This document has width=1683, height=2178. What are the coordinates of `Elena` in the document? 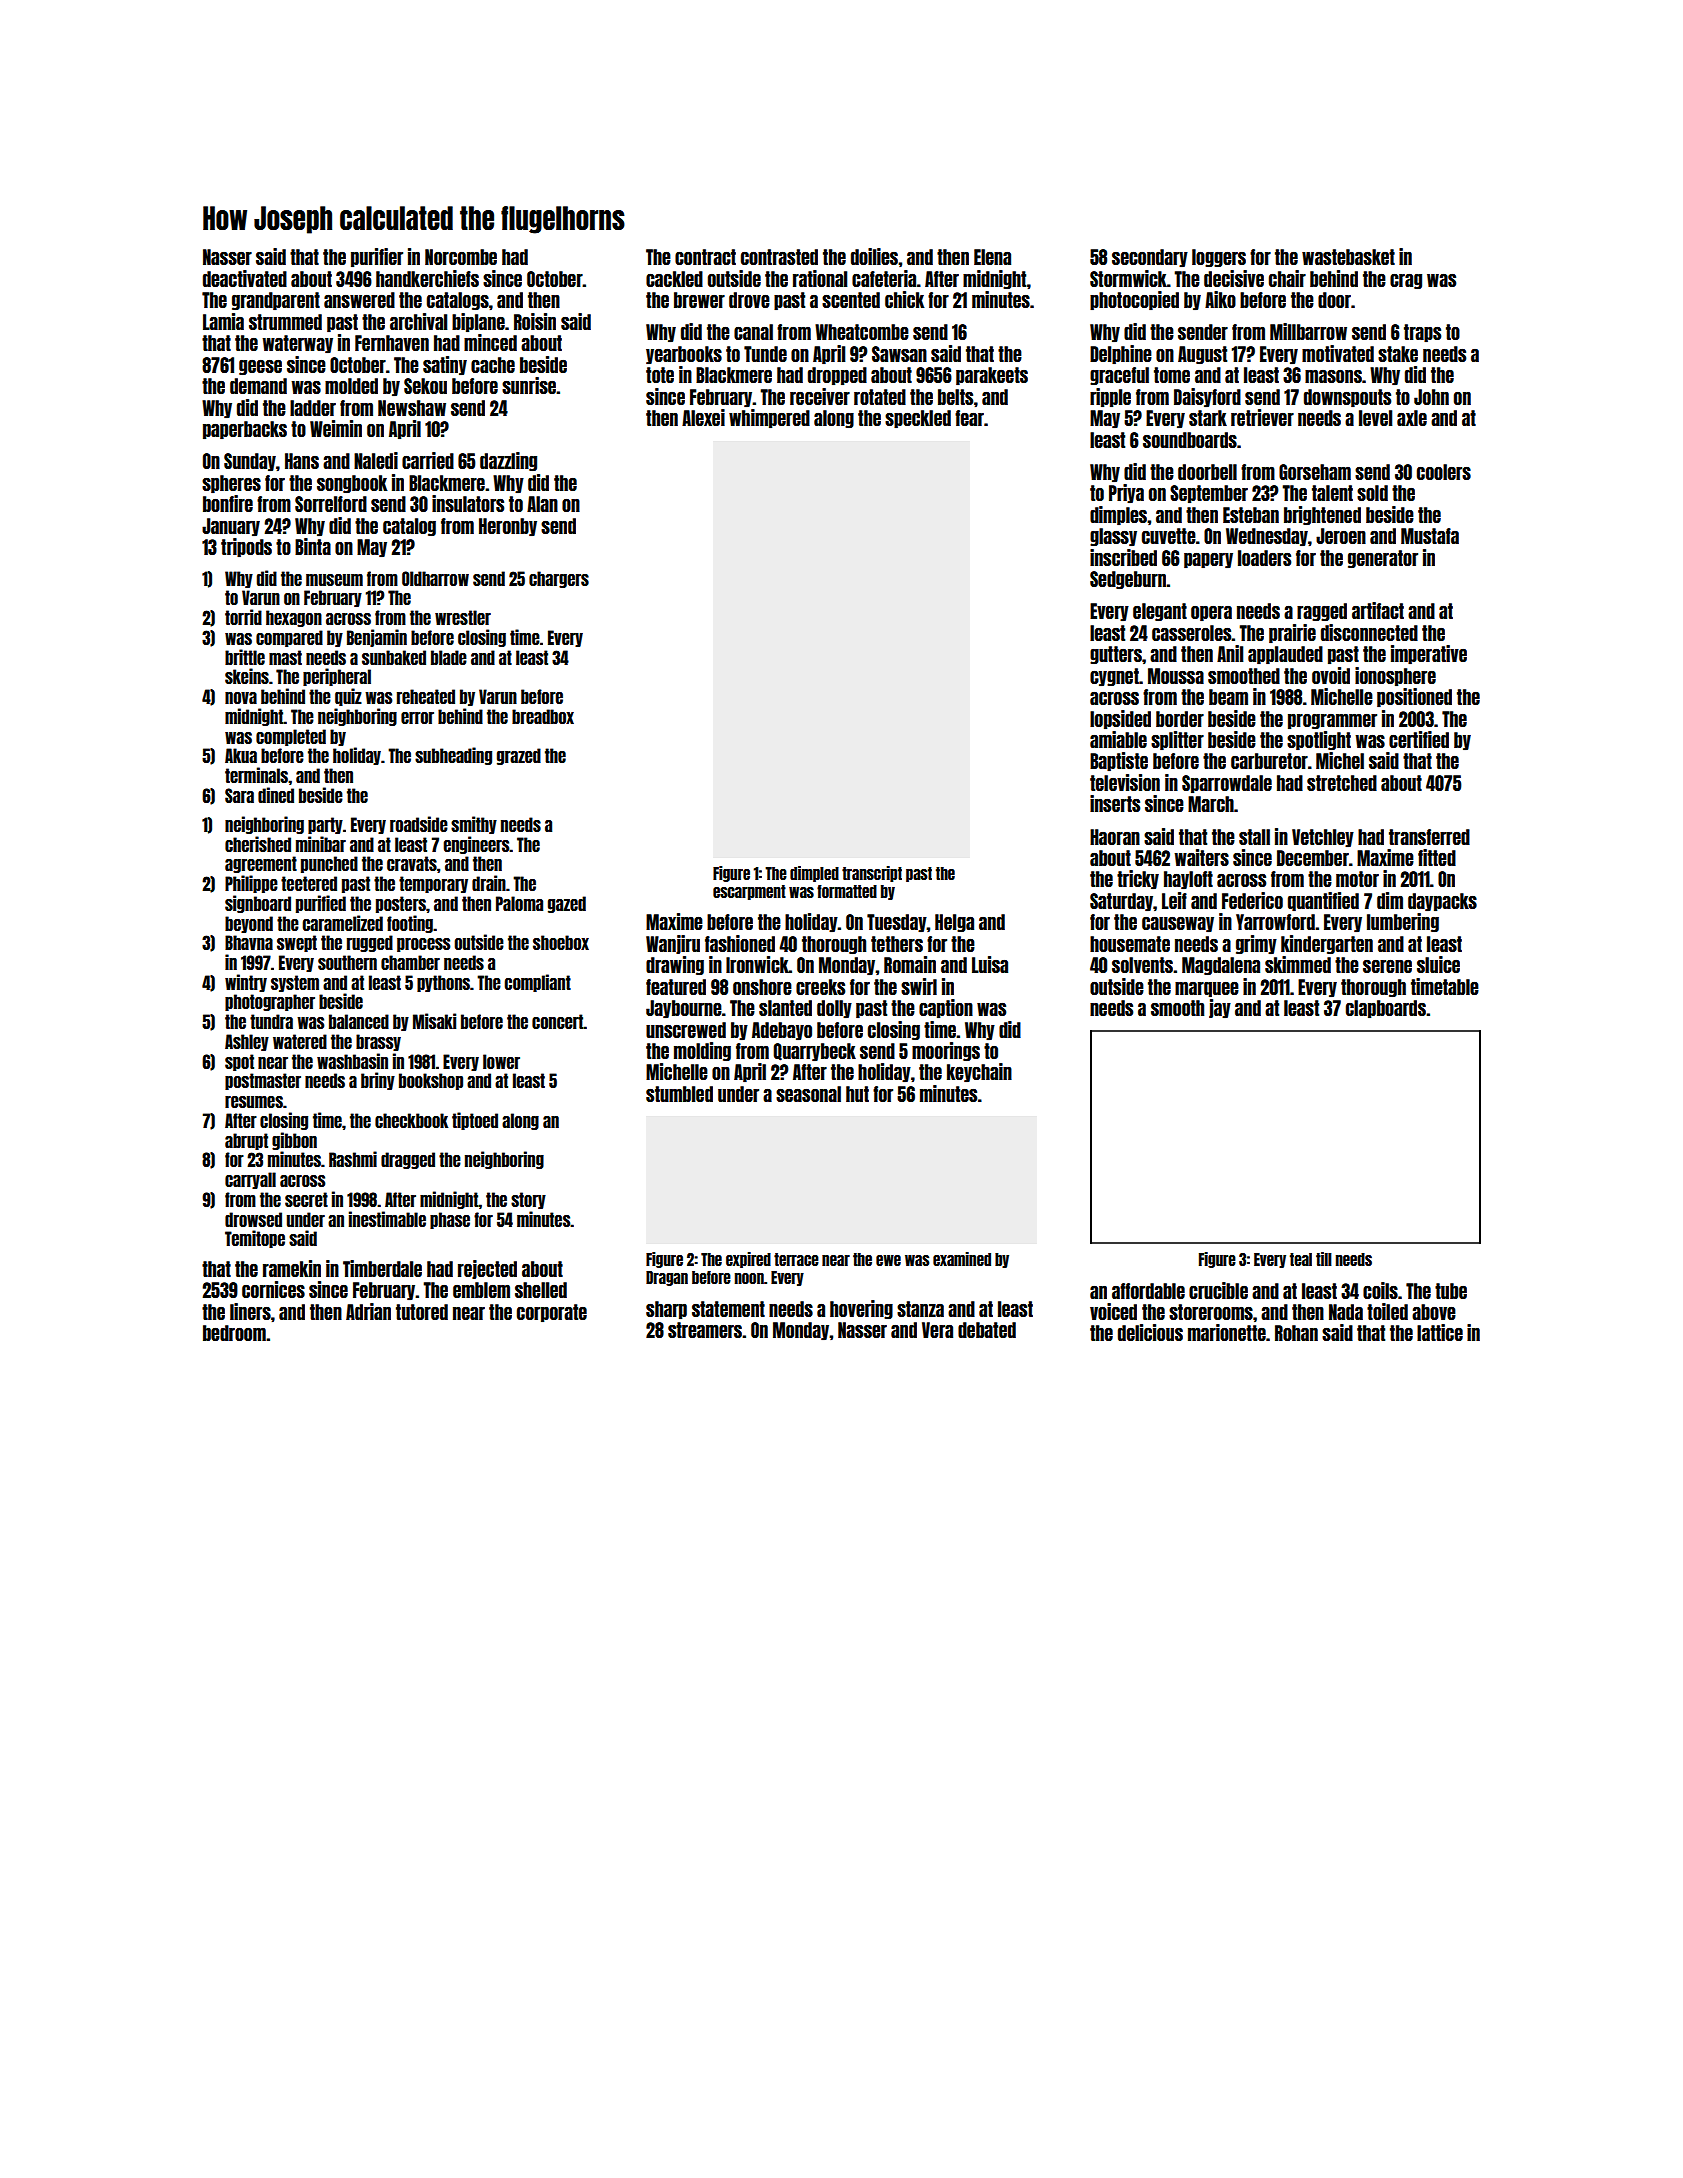 It's located at (992, 257).
